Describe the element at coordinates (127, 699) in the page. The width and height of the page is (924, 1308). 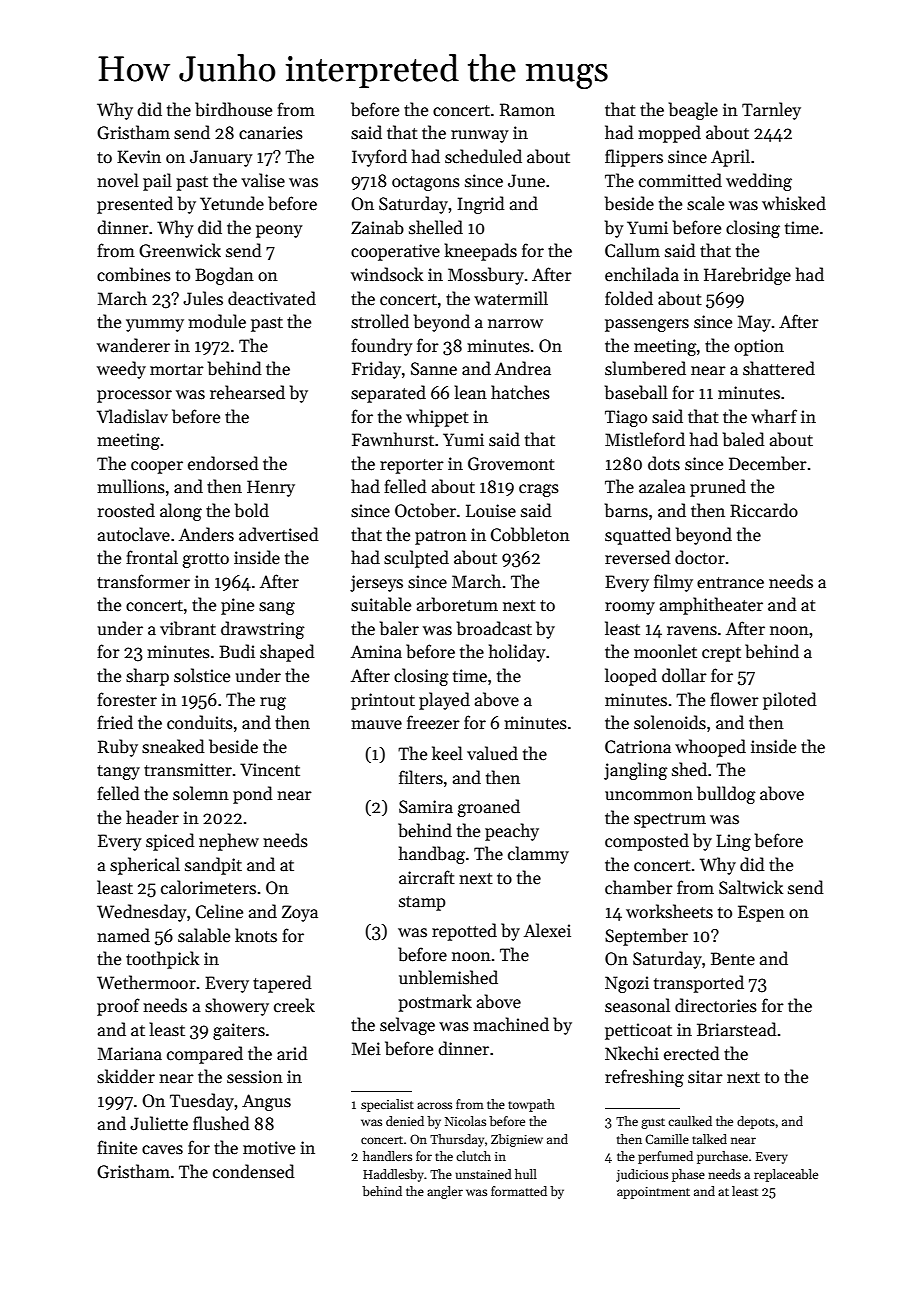
I see `forester` at that location.
